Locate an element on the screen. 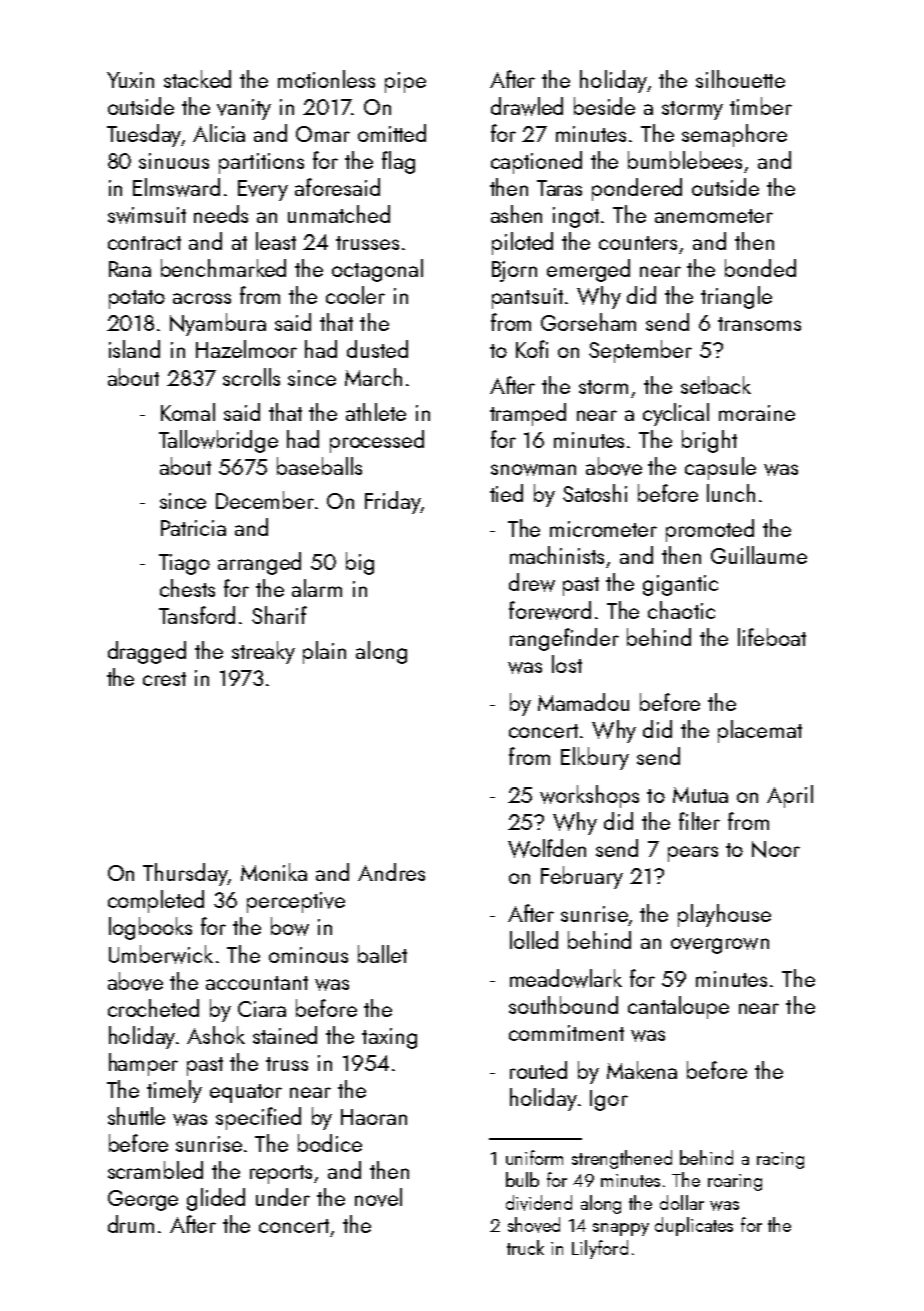  Mutua is located at coordinates (700, 795).
